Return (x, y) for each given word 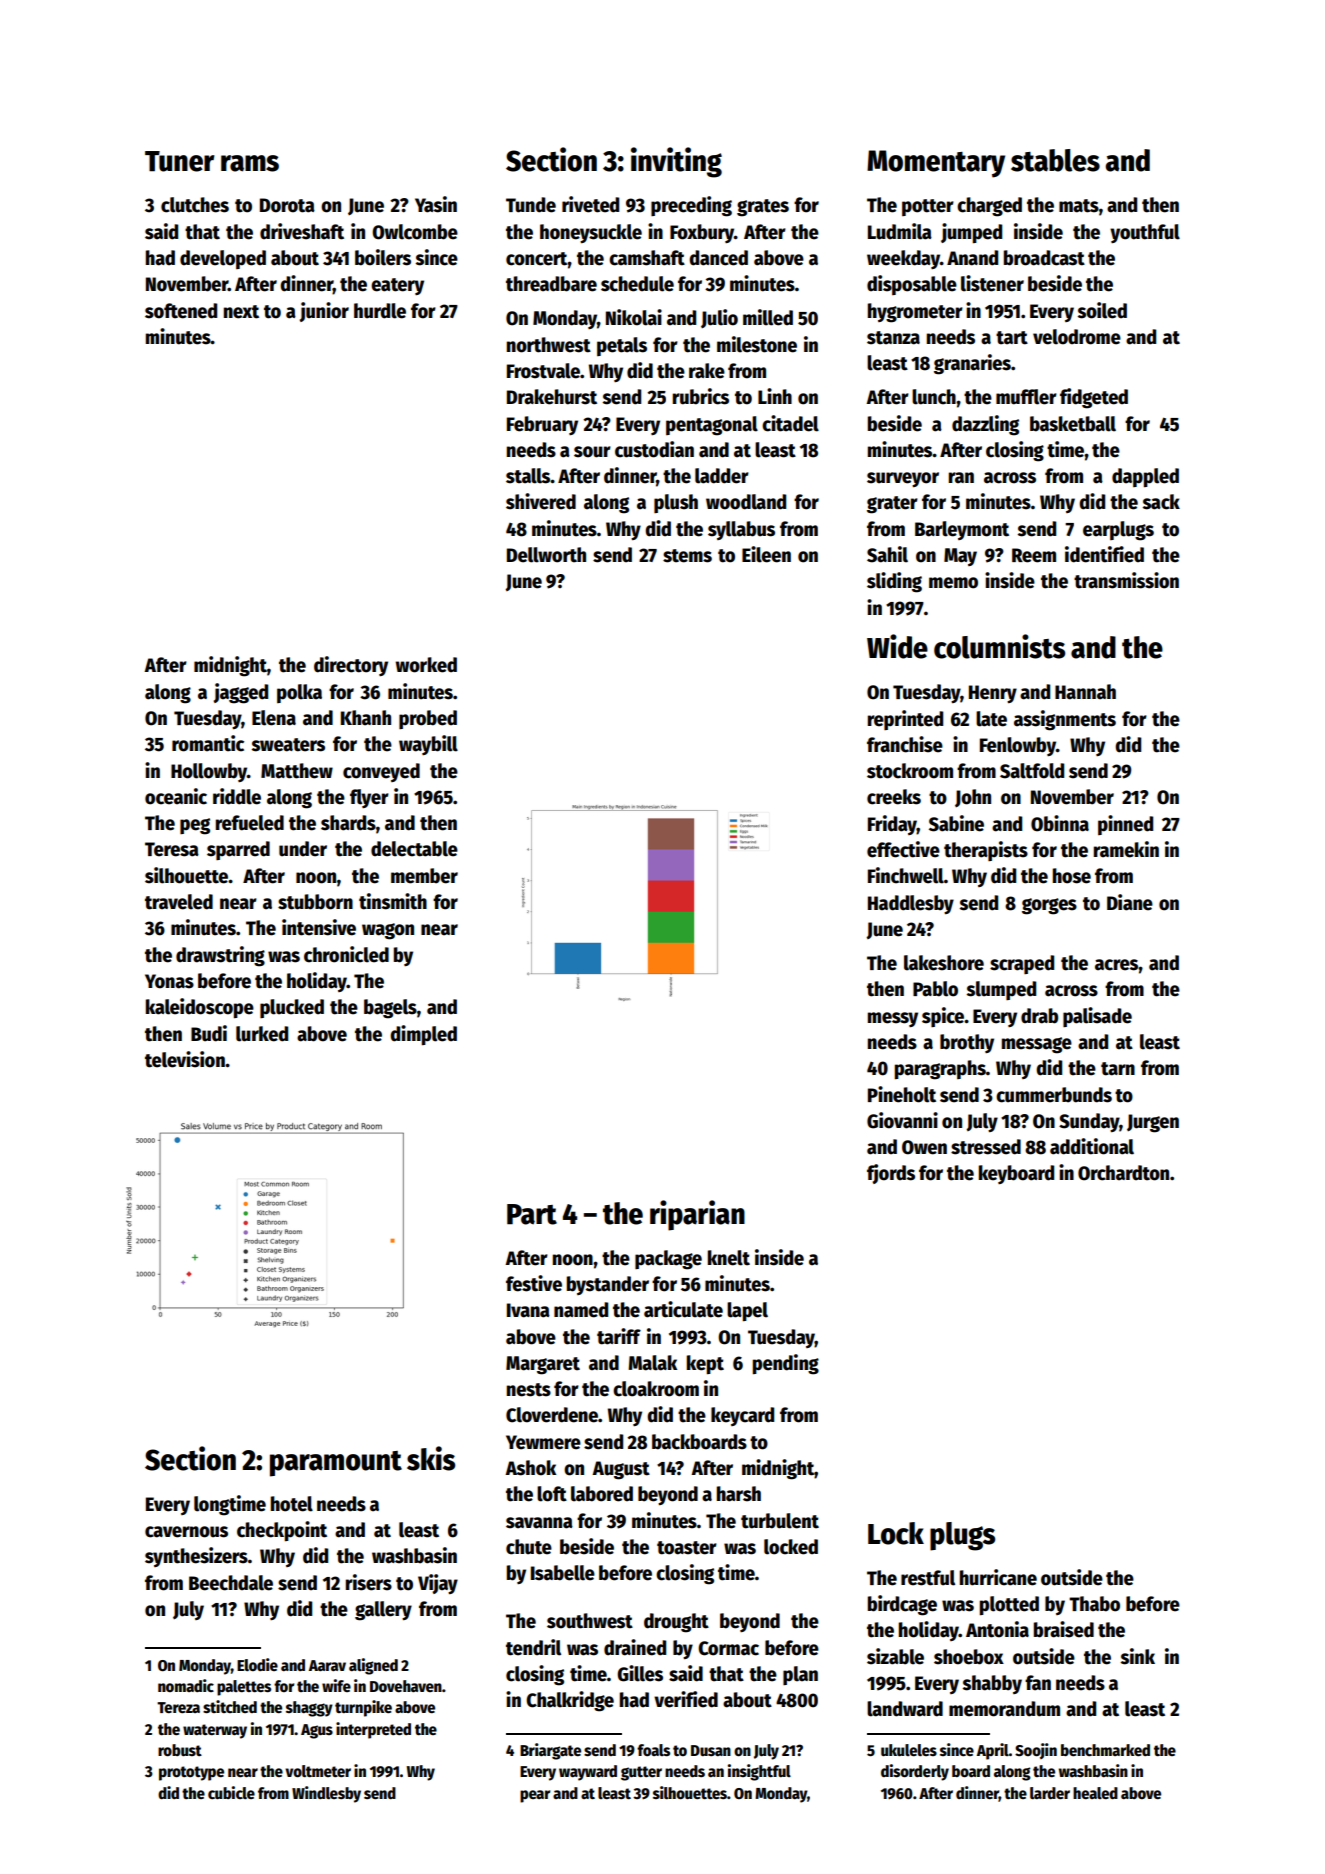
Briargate (550, 1751)
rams (250, 163)
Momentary (936, 164)
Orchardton (1123, 1173)
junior (324, 312)
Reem (1034, 555)
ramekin (1126, 849)
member (424, 876)
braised (1064, 1629)
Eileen (766, 554)
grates (763, 208)
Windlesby (326, 1794)
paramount (336, 1464)
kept (705, 1364)
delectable (414, 849)
